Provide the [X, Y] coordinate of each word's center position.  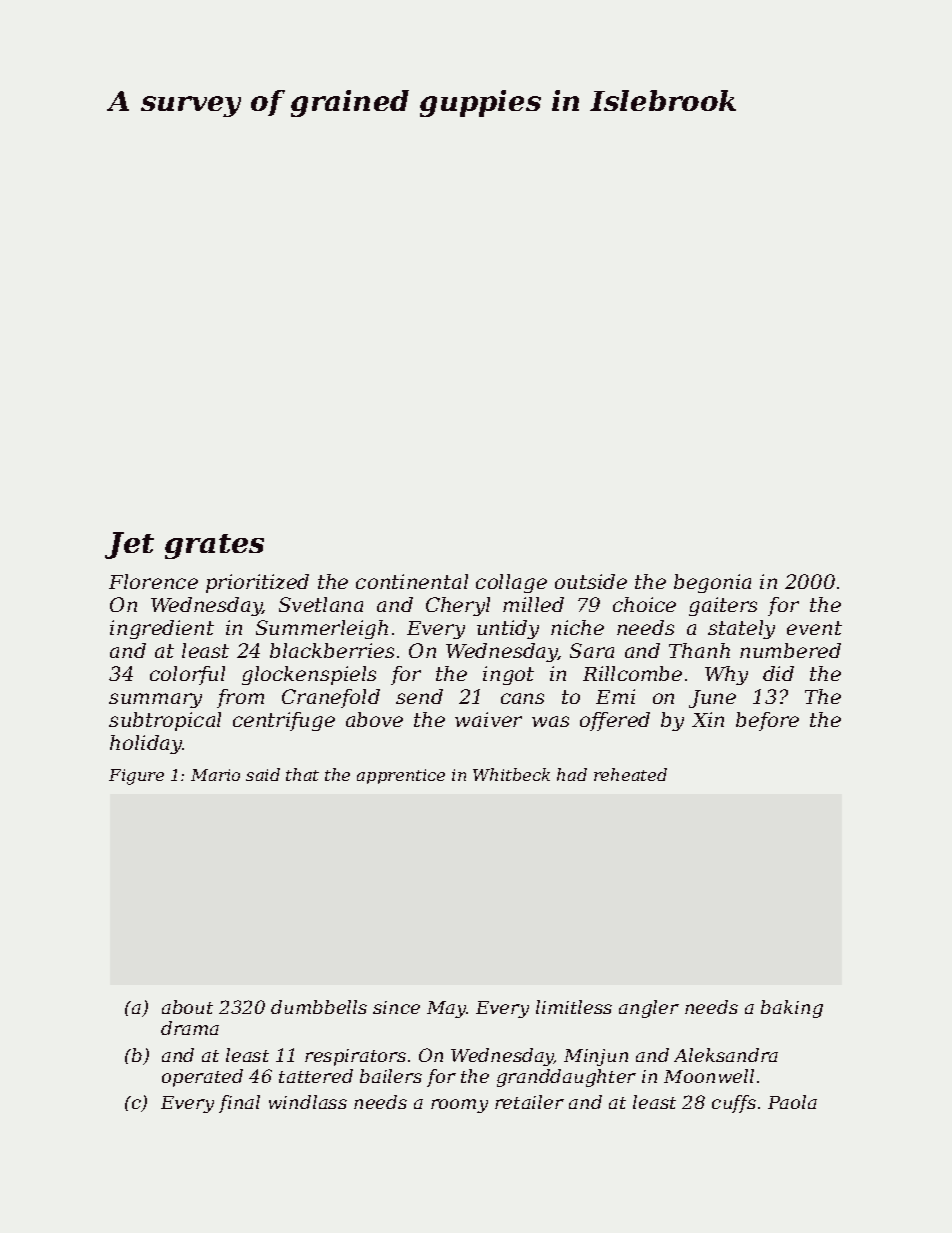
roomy [459, 1106]
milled [533, 604]
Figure [136, 777]
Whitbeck [511, 774]
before [767, 721]
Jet [129, 545]
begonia [712, 583]
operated [202, 1078]
